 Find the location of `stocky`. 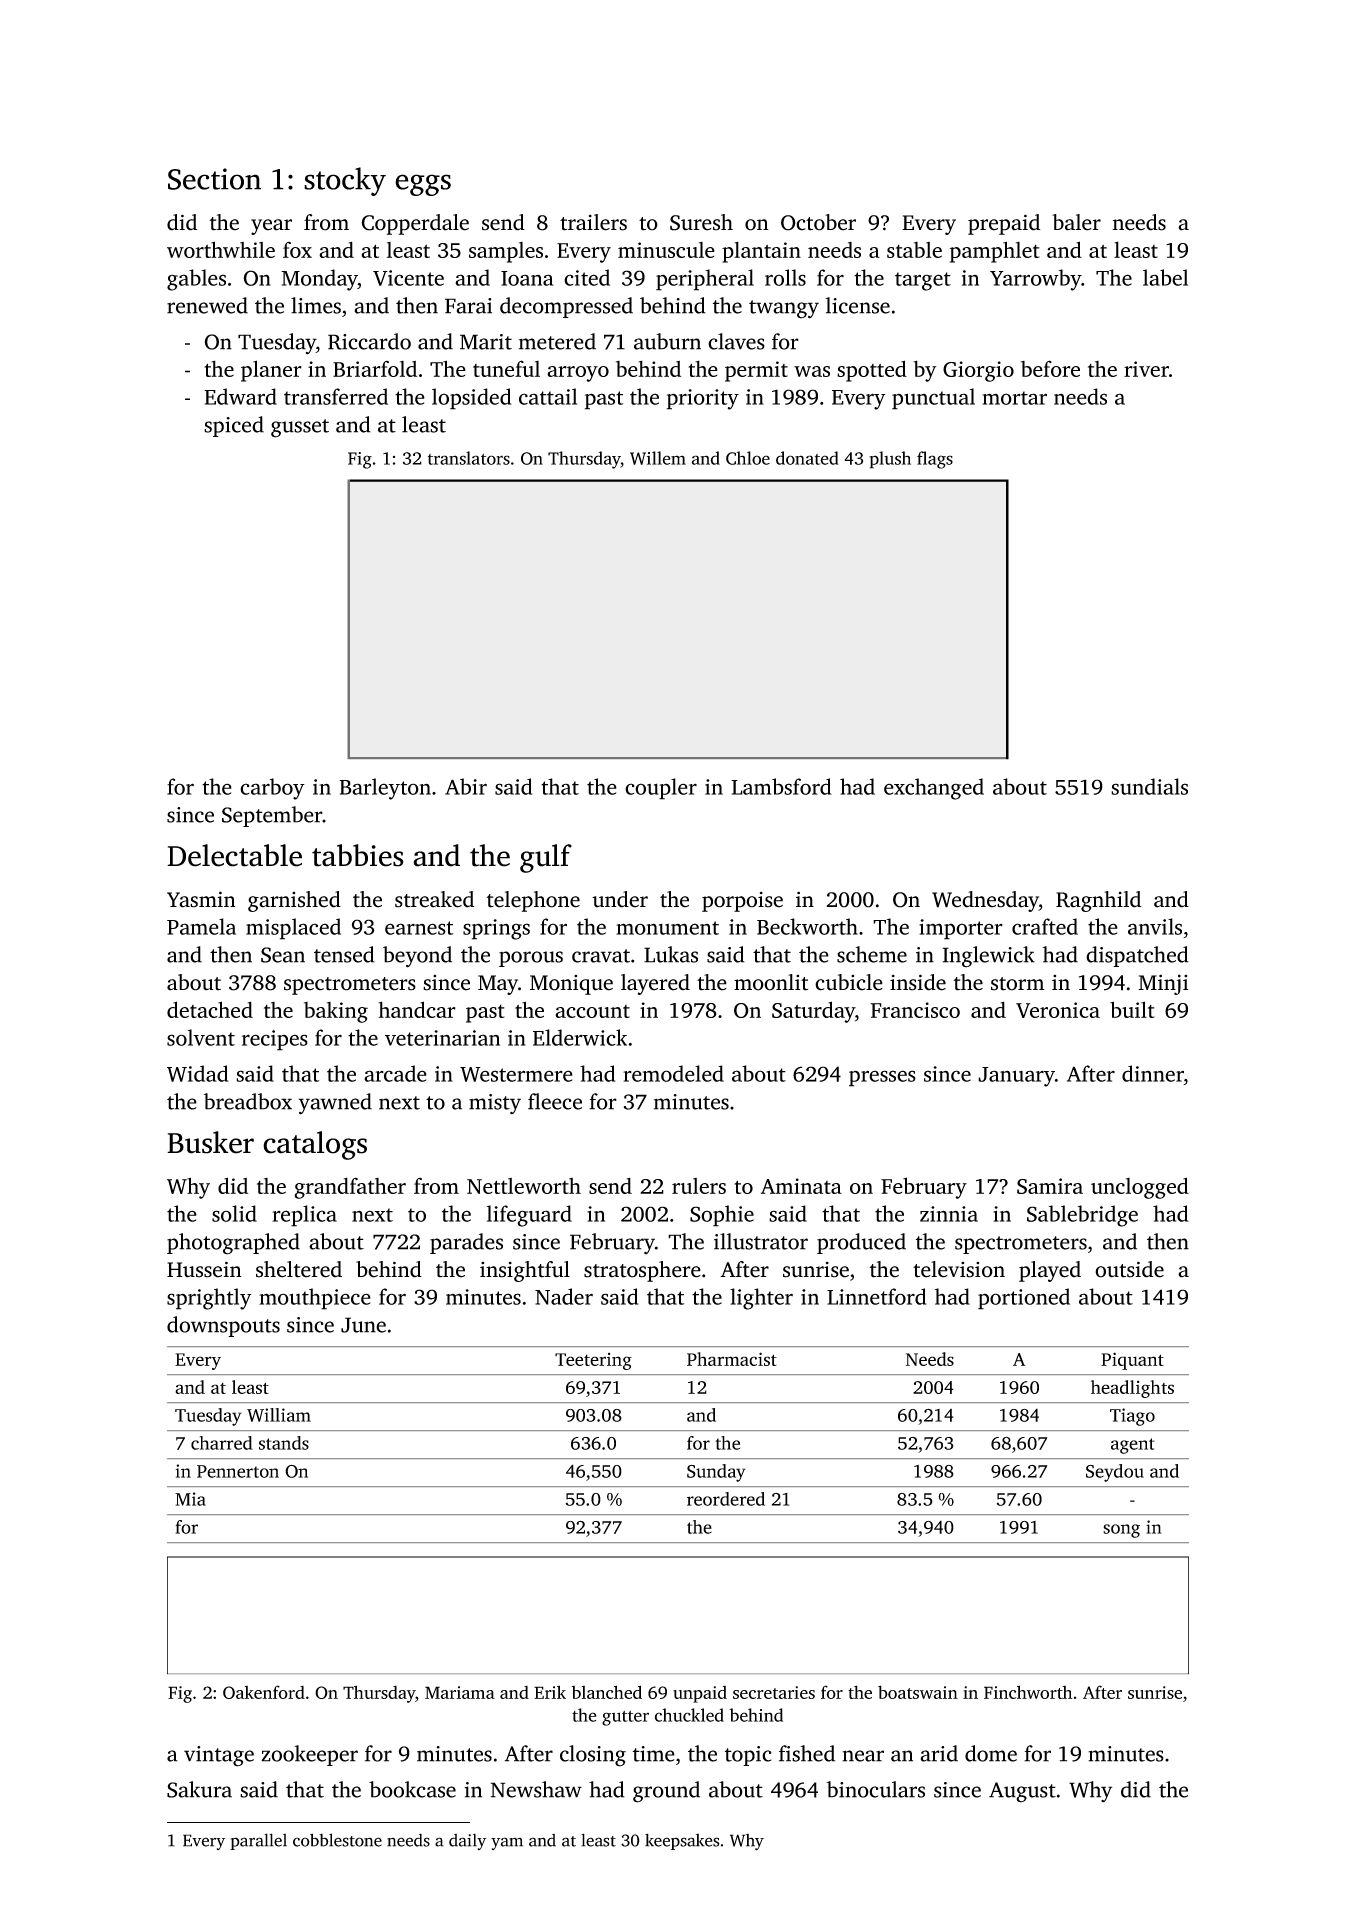

stocky is located at coordinates (345, 181).
